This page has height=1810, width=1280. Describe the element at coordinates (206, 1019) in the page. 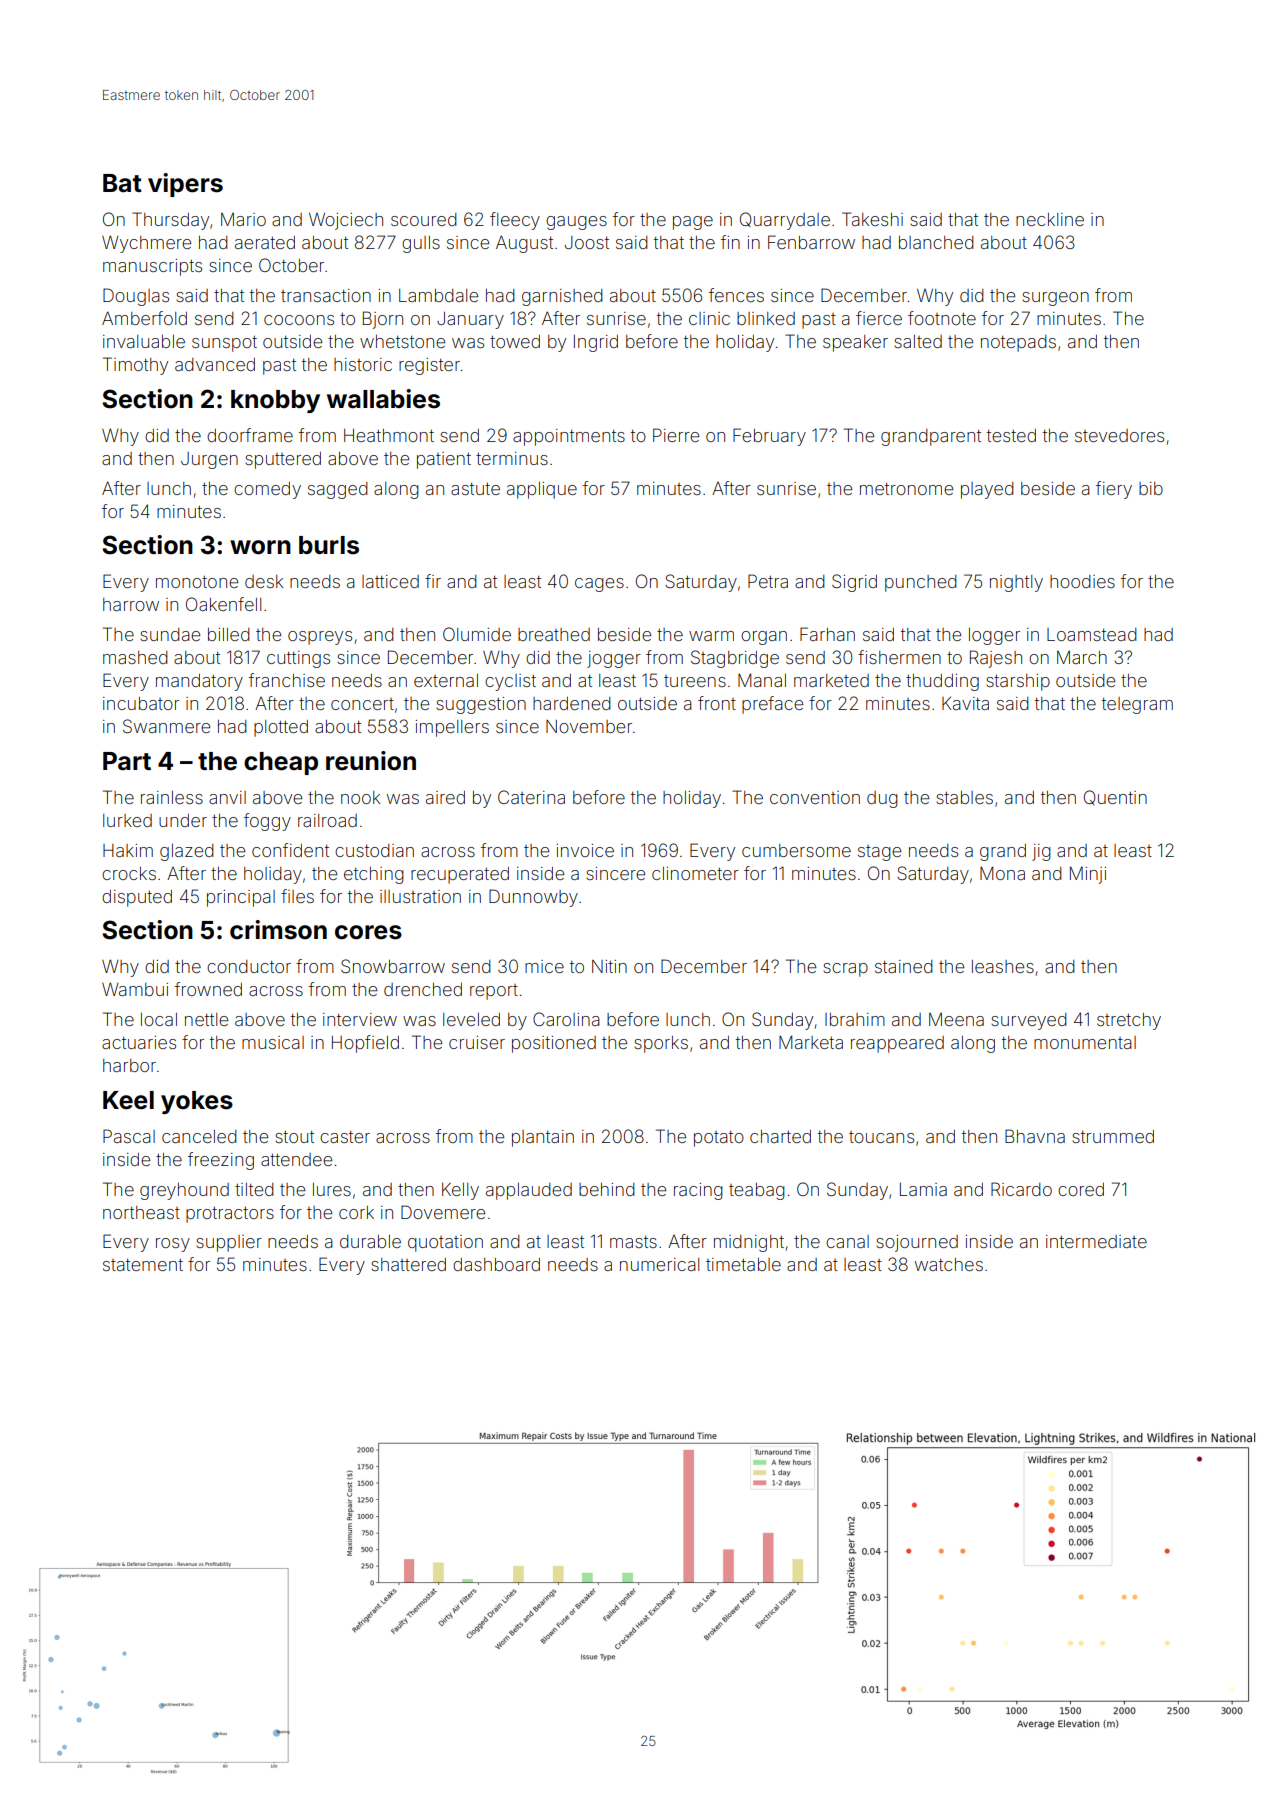

I see `nettle` at that location.
